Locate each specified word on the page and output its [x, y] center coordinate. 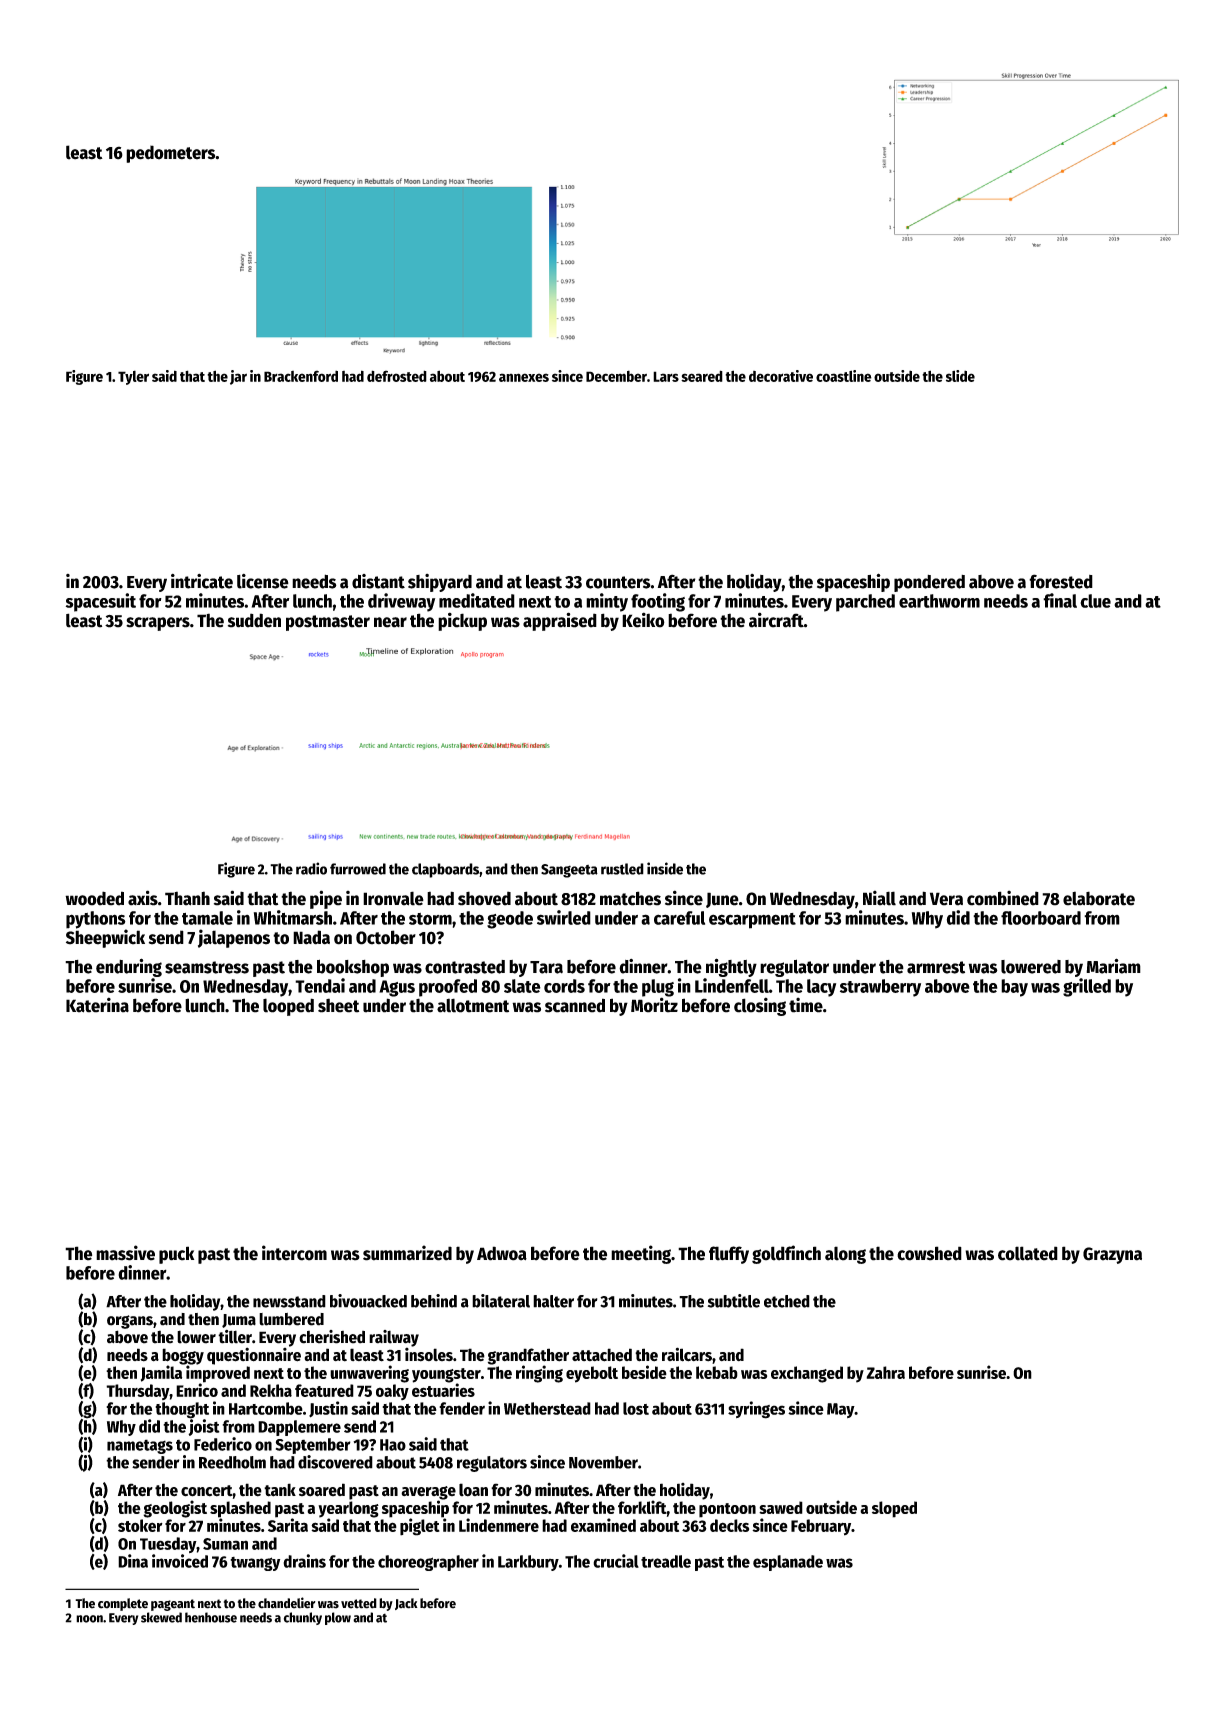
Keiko [643, 620]
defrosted [397, 376]
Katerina [97, 1005]
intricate [202, 581]
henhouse [211, 1617]
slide [960, 376]
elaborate [1099, 898]
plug [658, 988]
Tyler [133, 377]
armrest [936, 967]
